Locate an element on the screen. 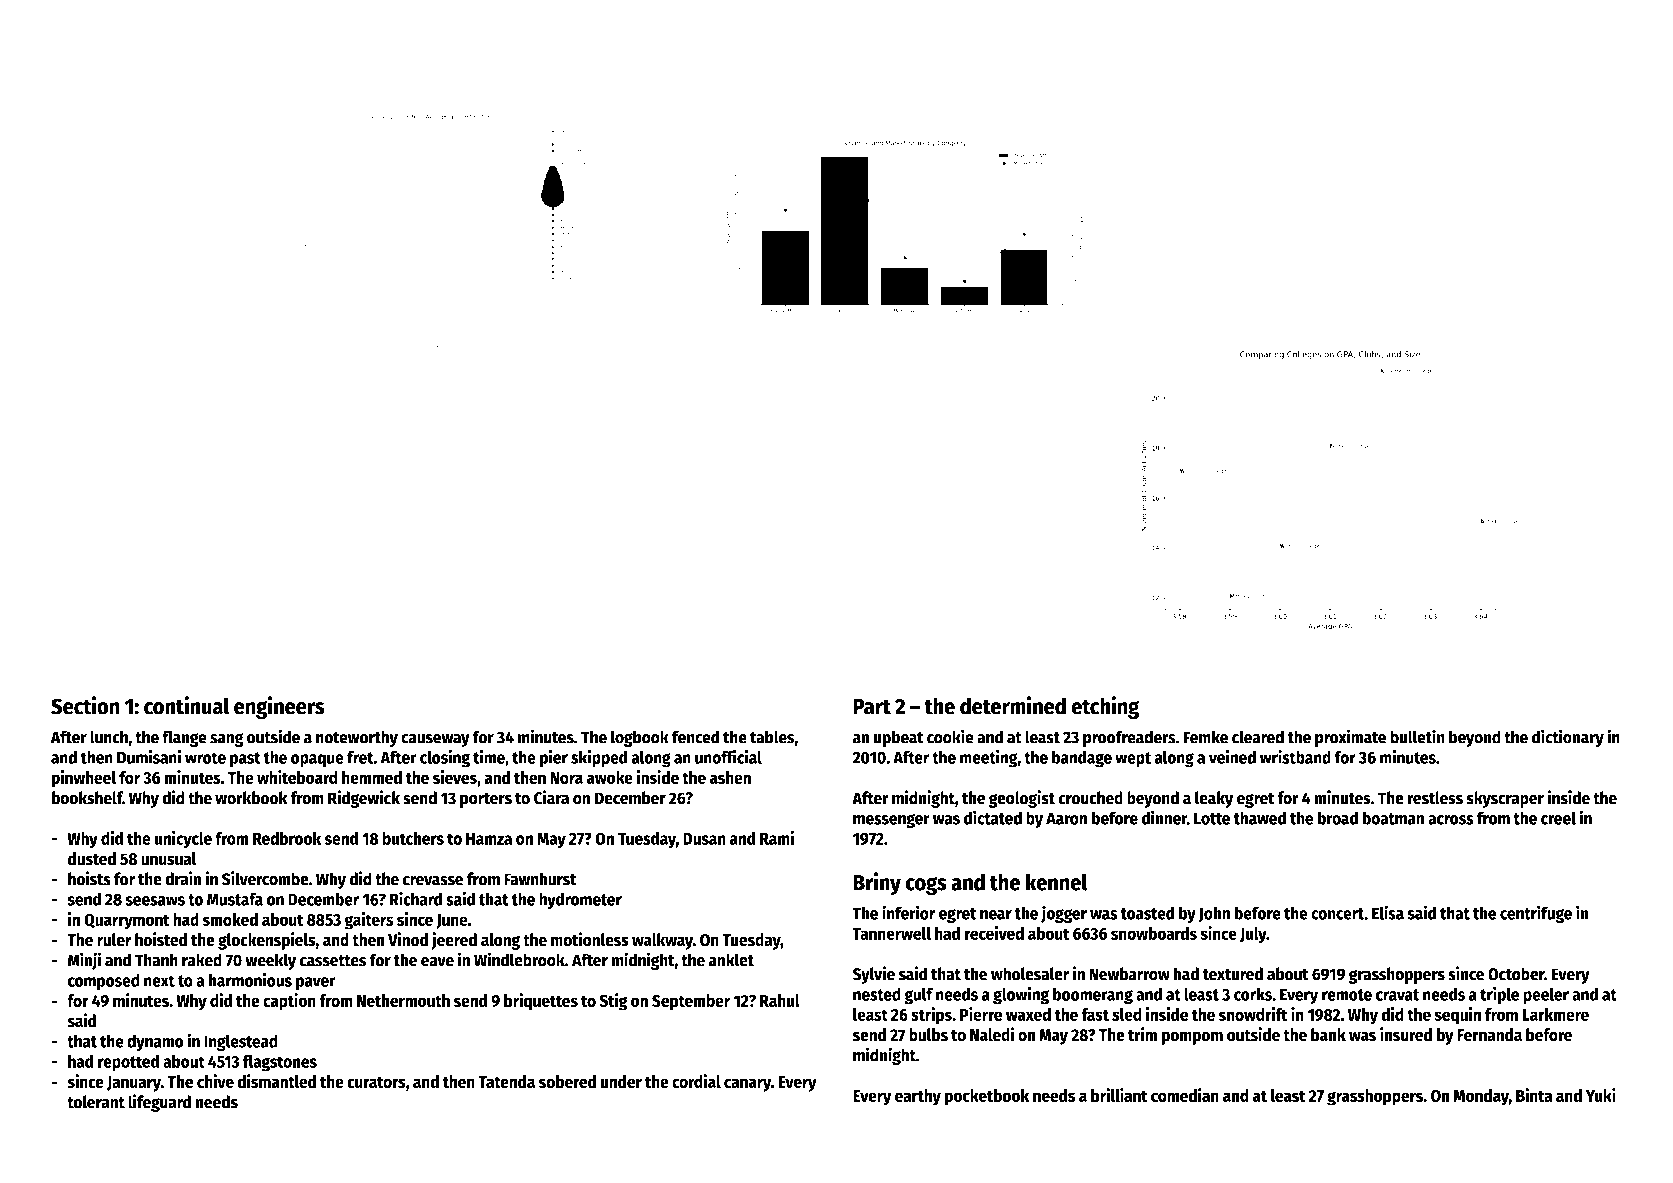 The width and height of the screenshot is (1673, 1183). pocketbook is located at coordinates (986, 1097).
